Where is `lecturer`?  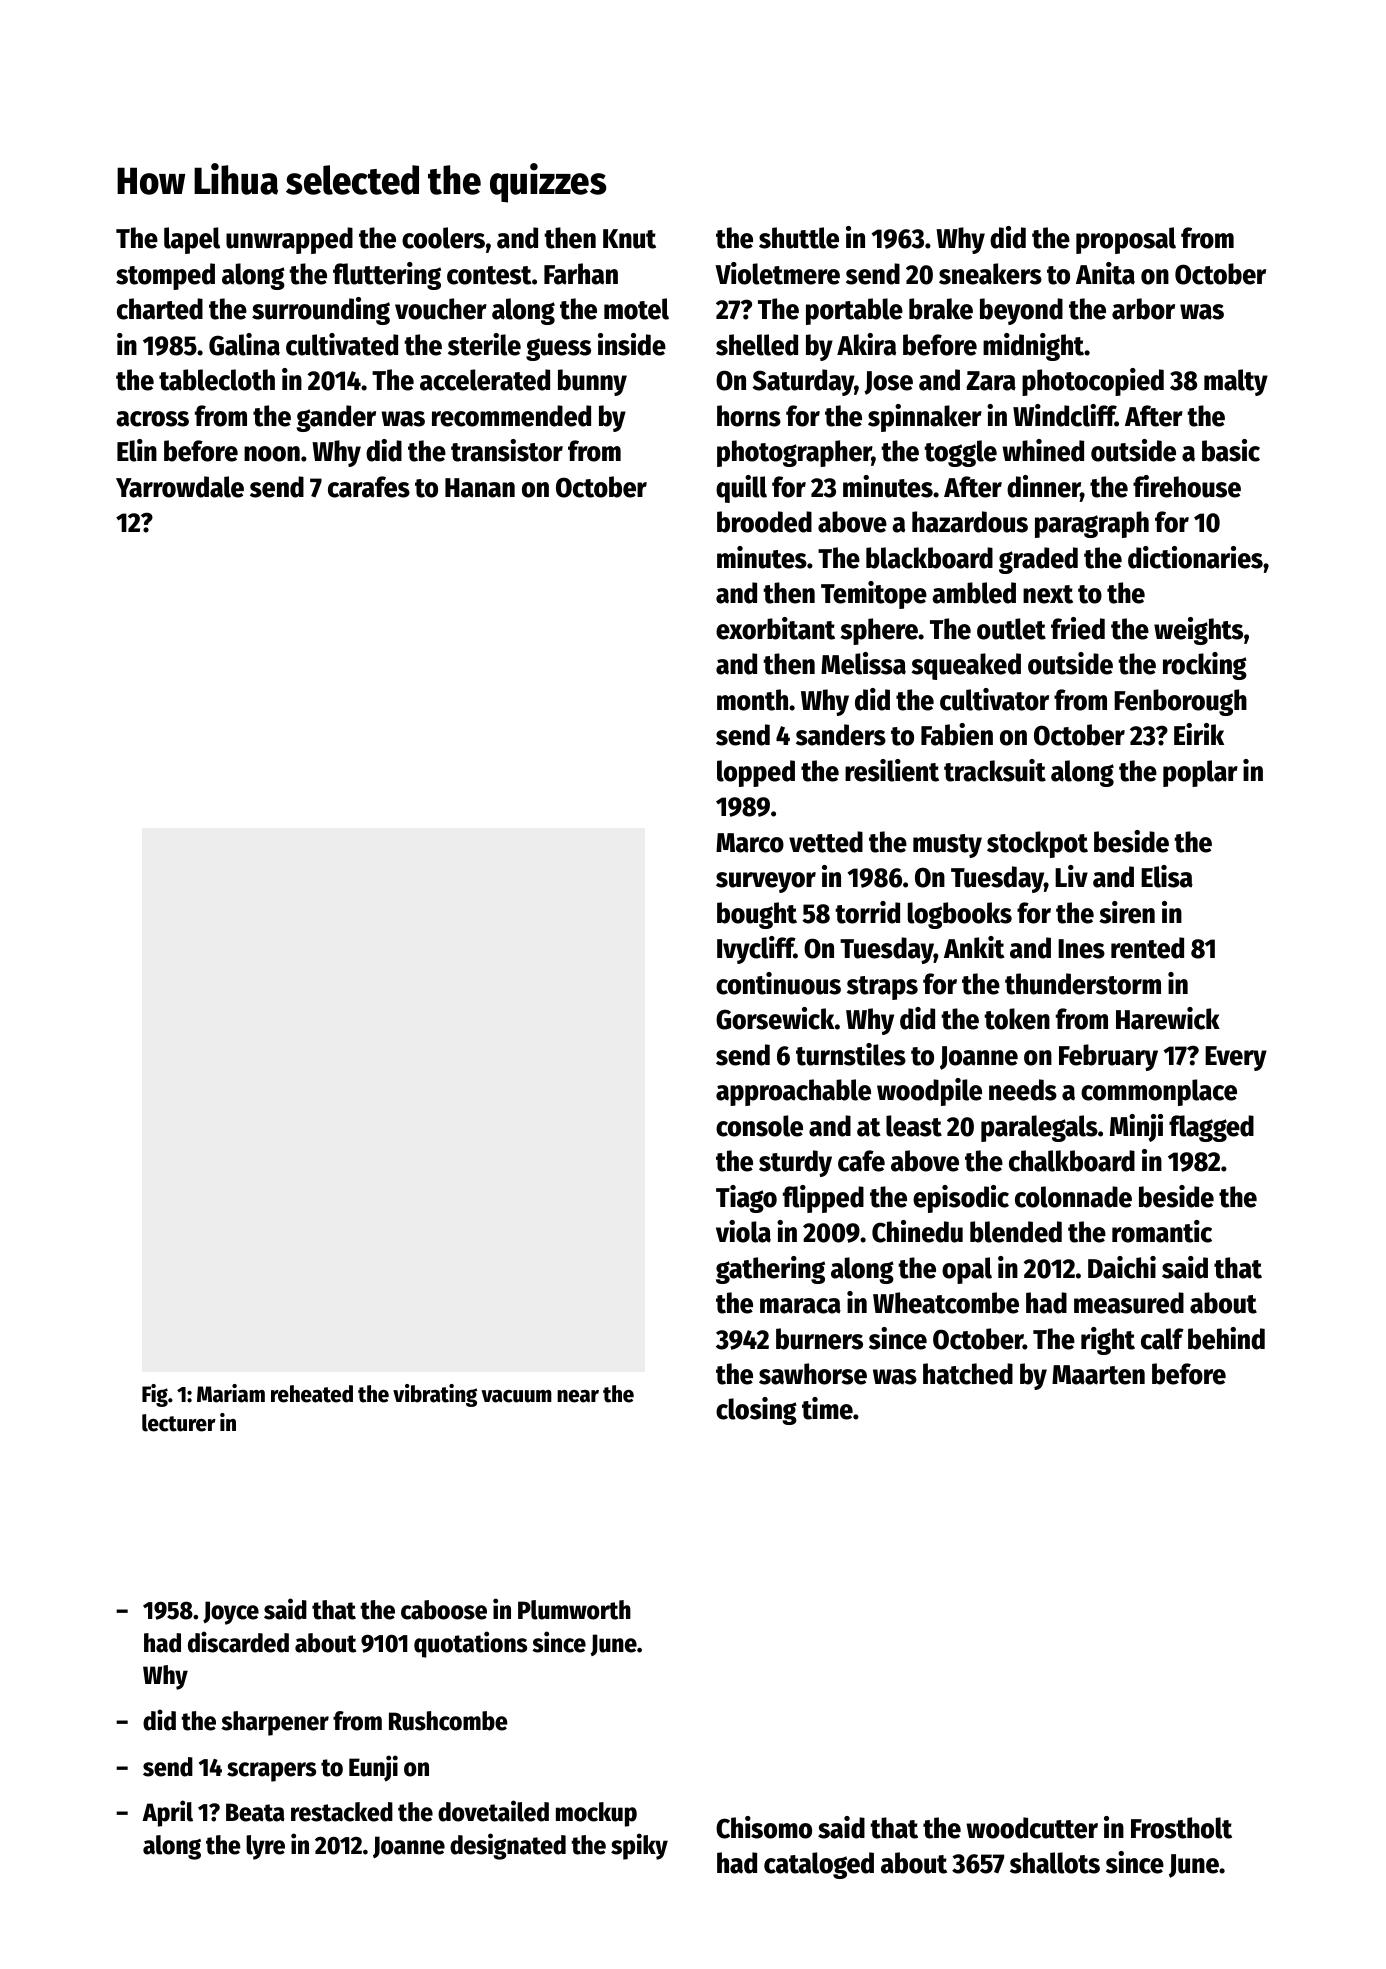 lecturer is located at coordinates (179, 1423).
